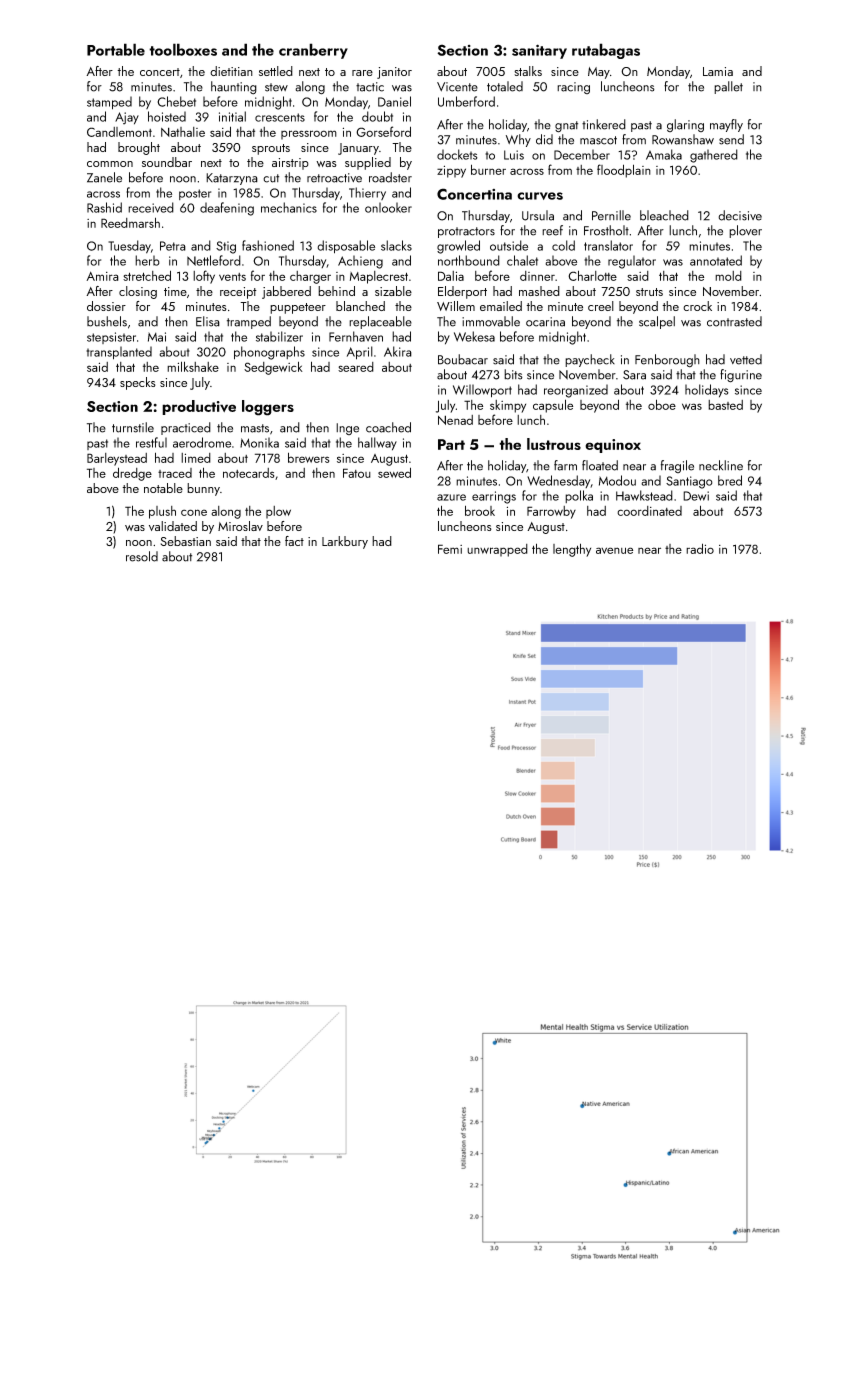  What do you see at coordinates (139, 148) in the image?
I see `brought` at bounding box center [139, 148].
